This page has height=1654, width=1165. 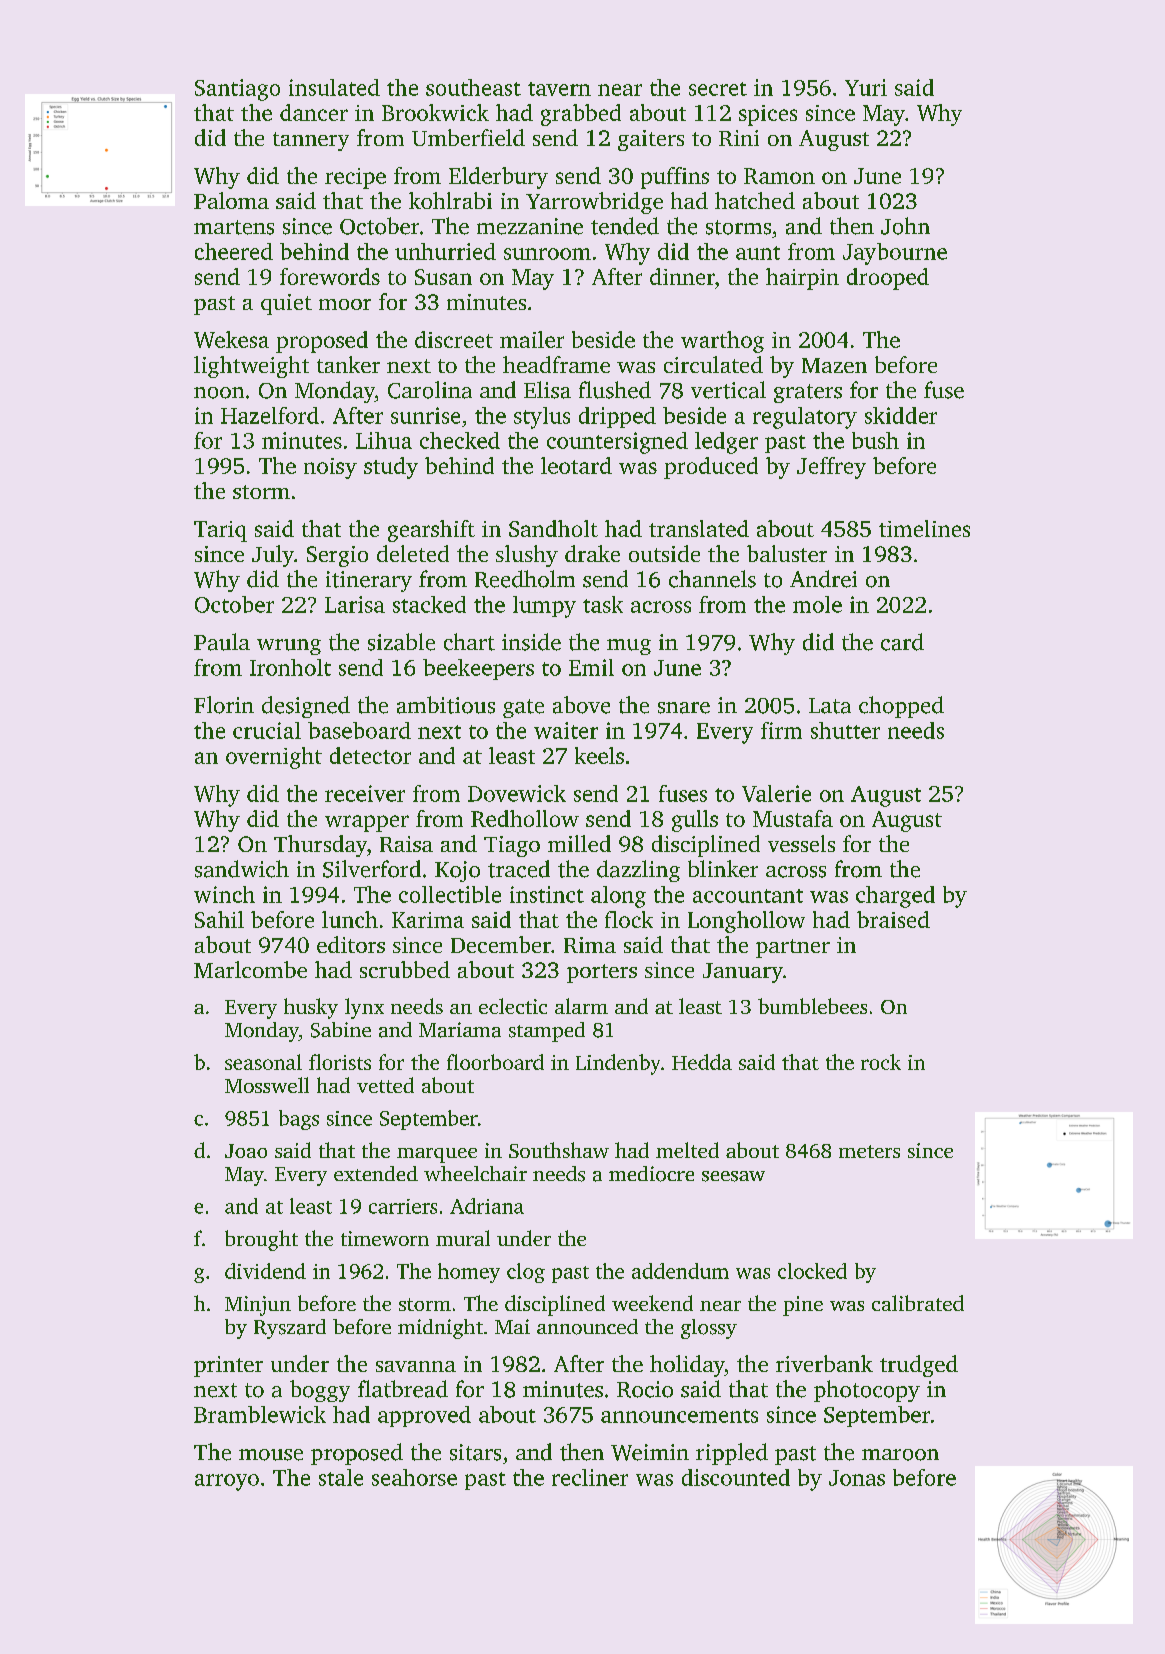 I want to click on wrung, so click(x=289, y=647).
